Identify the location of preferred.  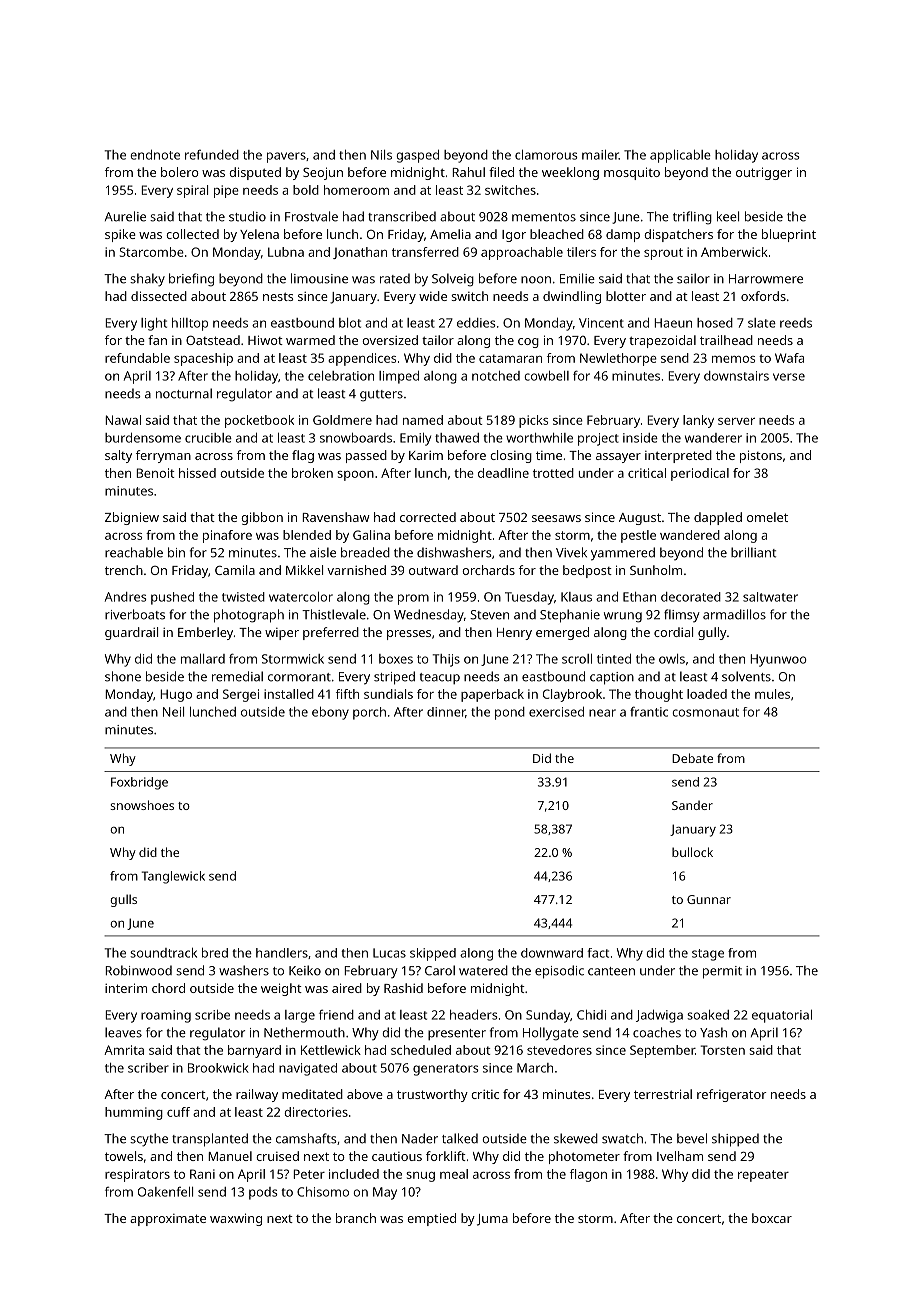
(331, 633).
